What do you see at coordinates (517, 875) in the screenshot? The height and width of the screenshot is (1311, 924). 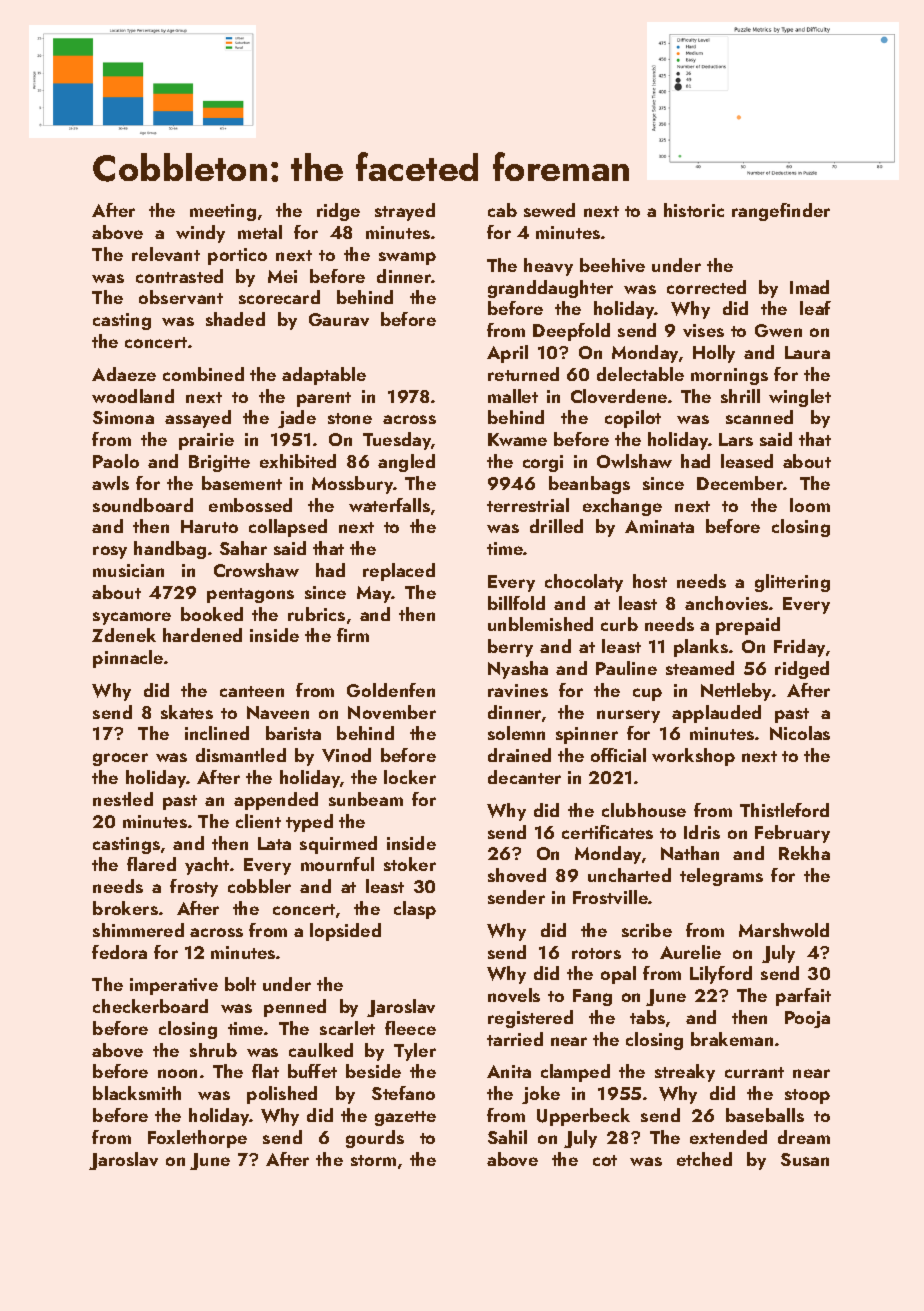 I see `shoved` at bounding box center [517, 875].
